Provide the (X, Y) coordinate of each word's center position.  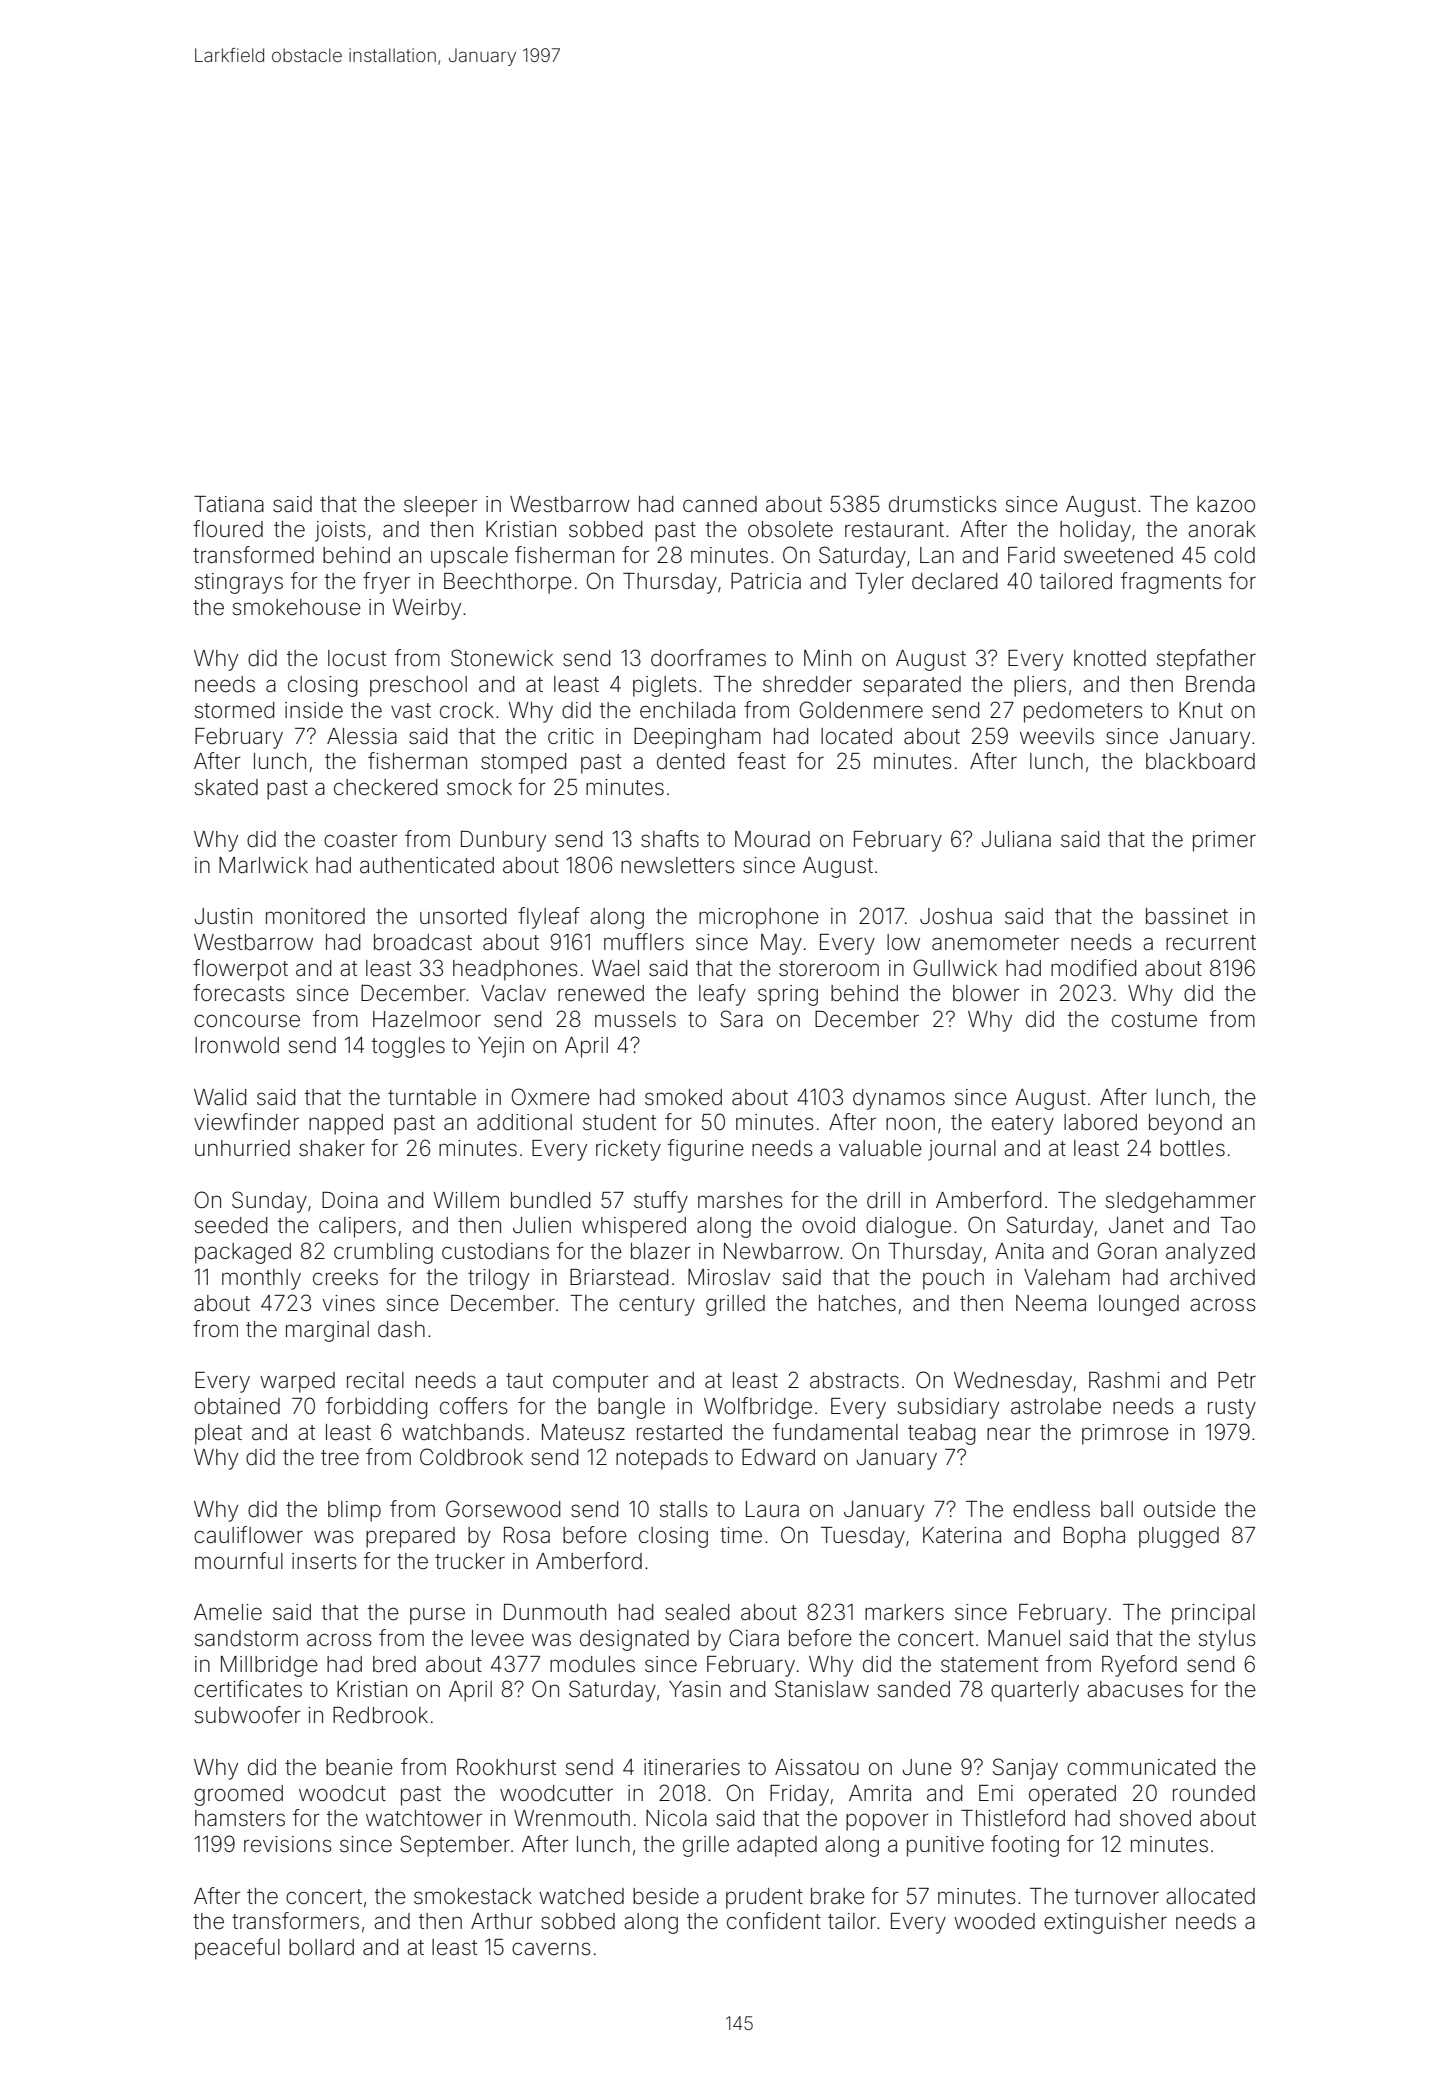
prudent (764, 1898)
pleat (218, 1434)
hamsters (240, 1818)
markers (904, 1612)
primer (1224, 841)
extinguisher (1105, 1923)
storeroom (829, 969)
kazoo (1226, 504)
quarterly (1035, 1691)
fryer (386, 583)
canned (720, 504)
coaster (361, 840)
